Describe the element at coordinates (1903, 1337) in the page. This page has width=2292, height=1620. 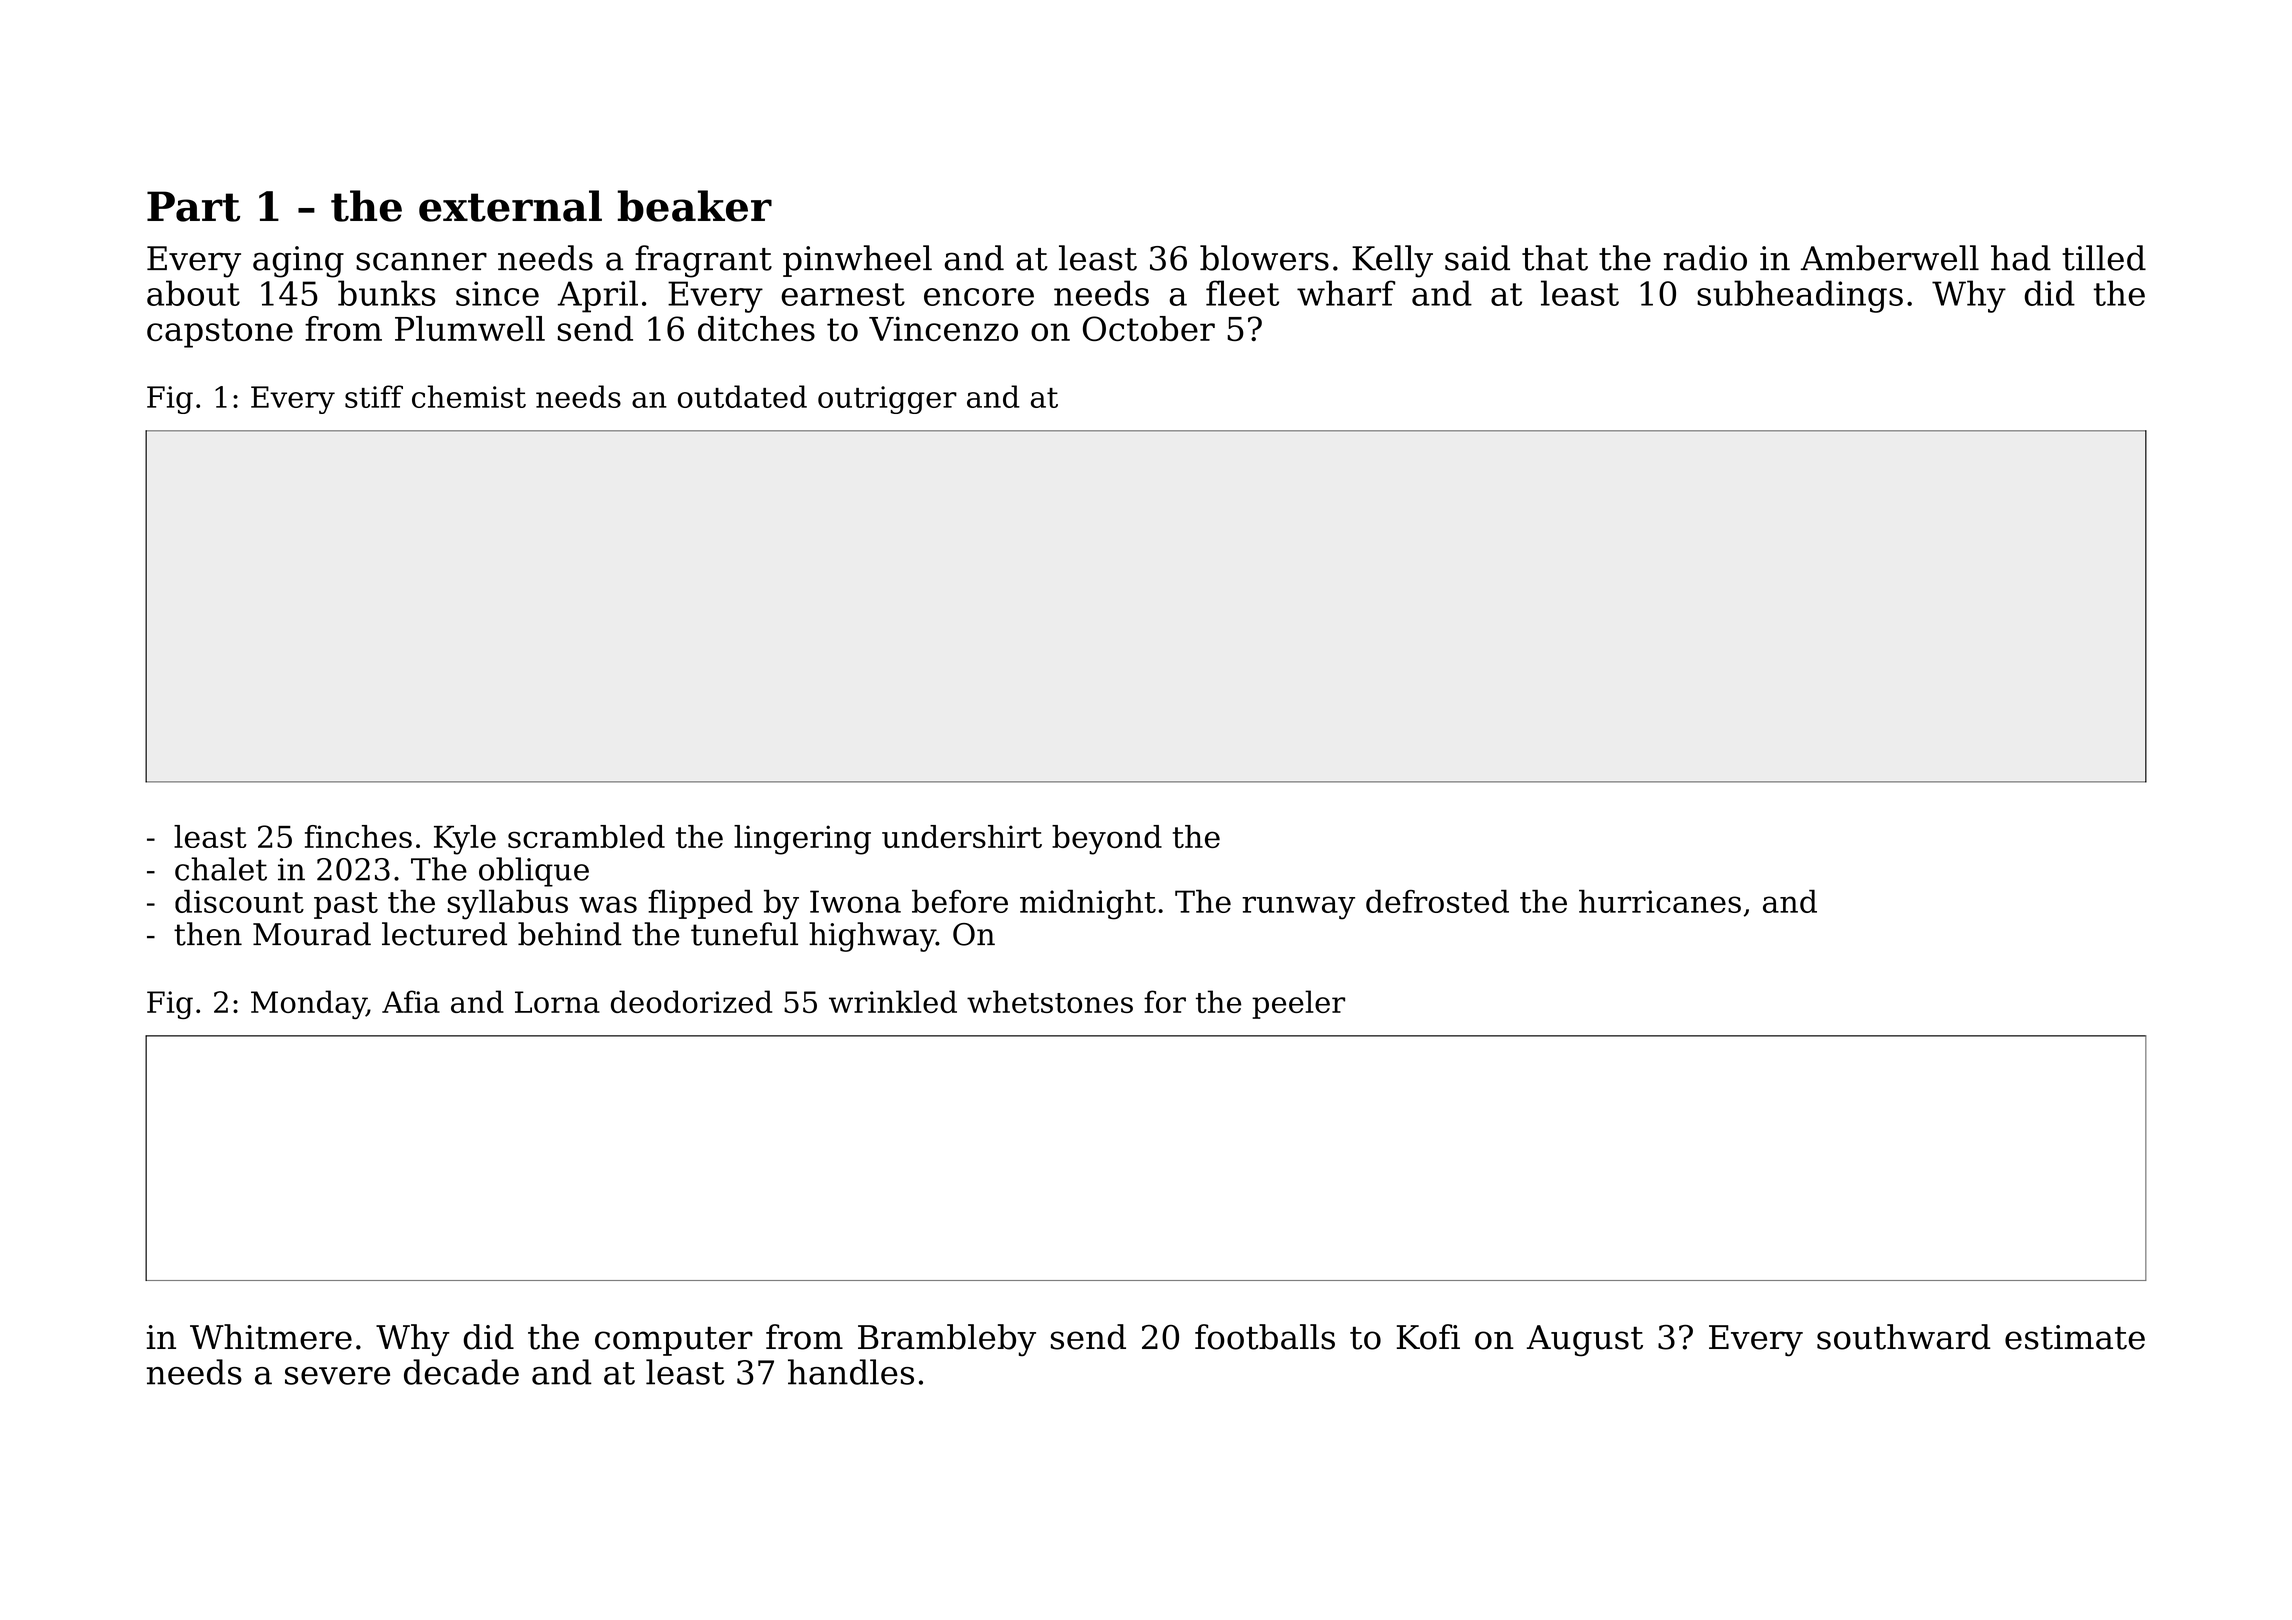
I see `southward` at that location.
